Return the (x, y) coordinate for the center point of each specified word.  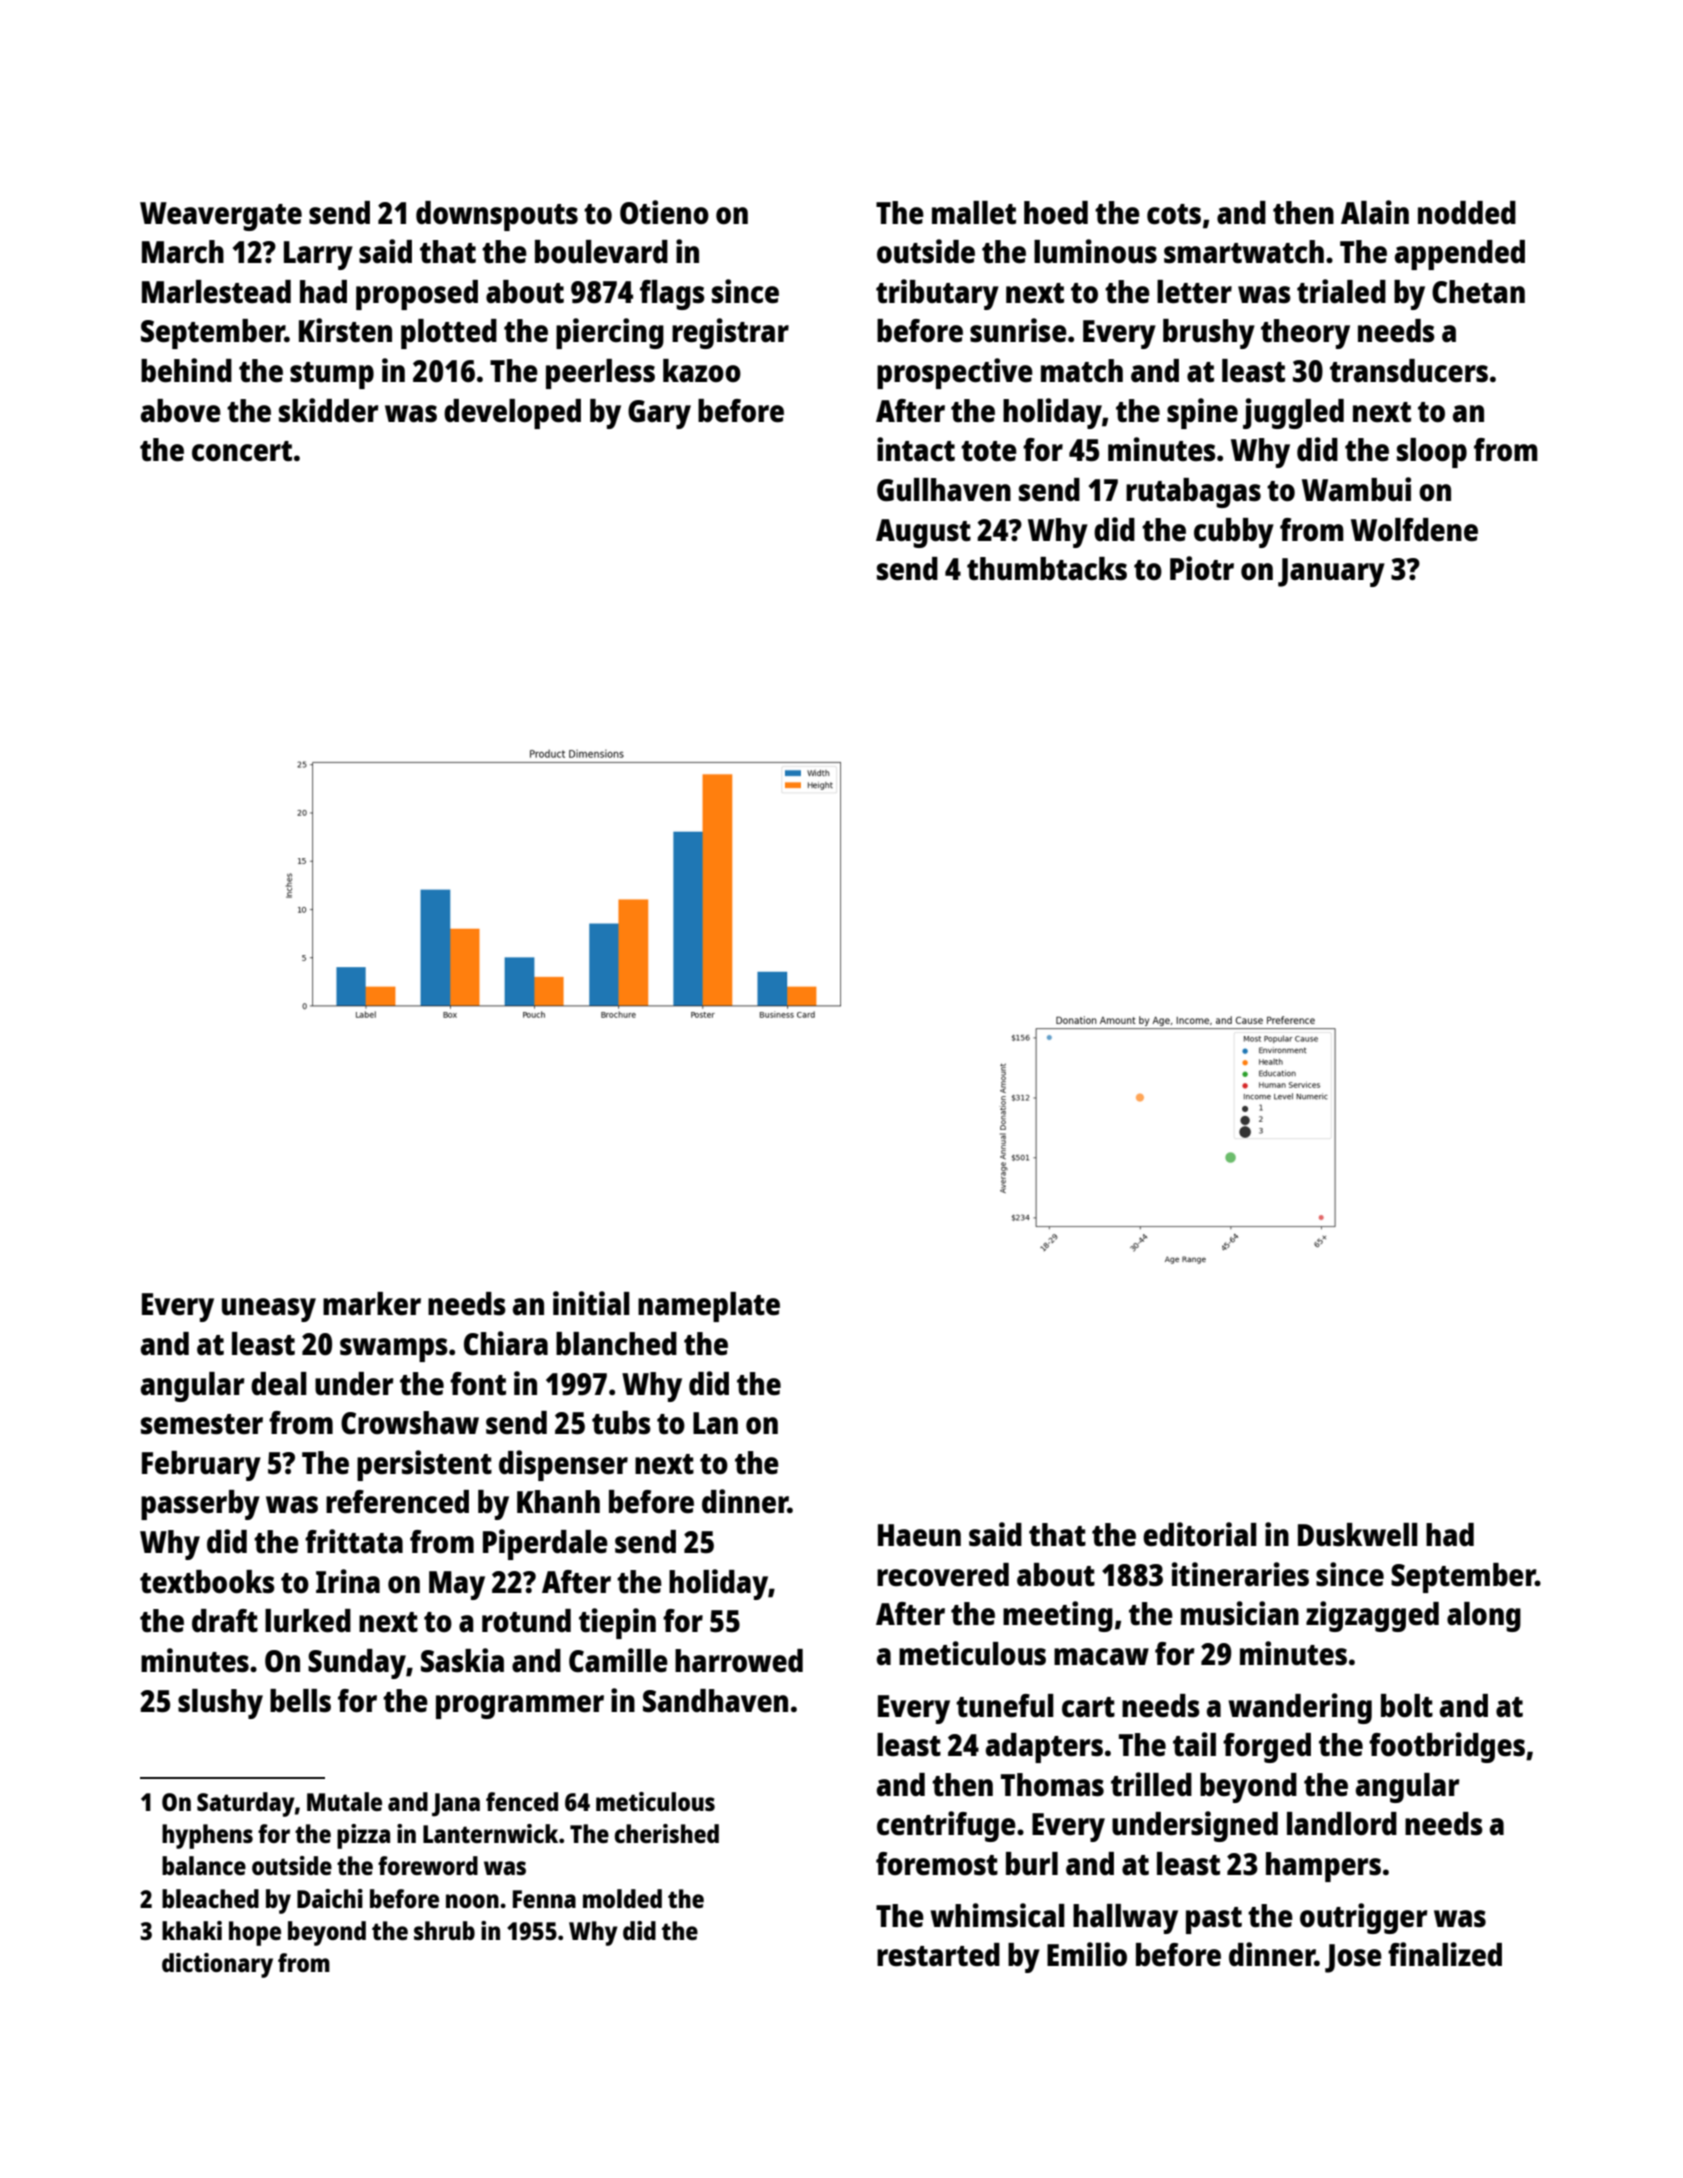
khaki (192, 1930)
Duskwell (1358, 1535)
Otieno (664, 212)
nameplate (709, 1307)
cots (1174, 214)
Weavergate (221, 216)
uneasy (269, 1310)
